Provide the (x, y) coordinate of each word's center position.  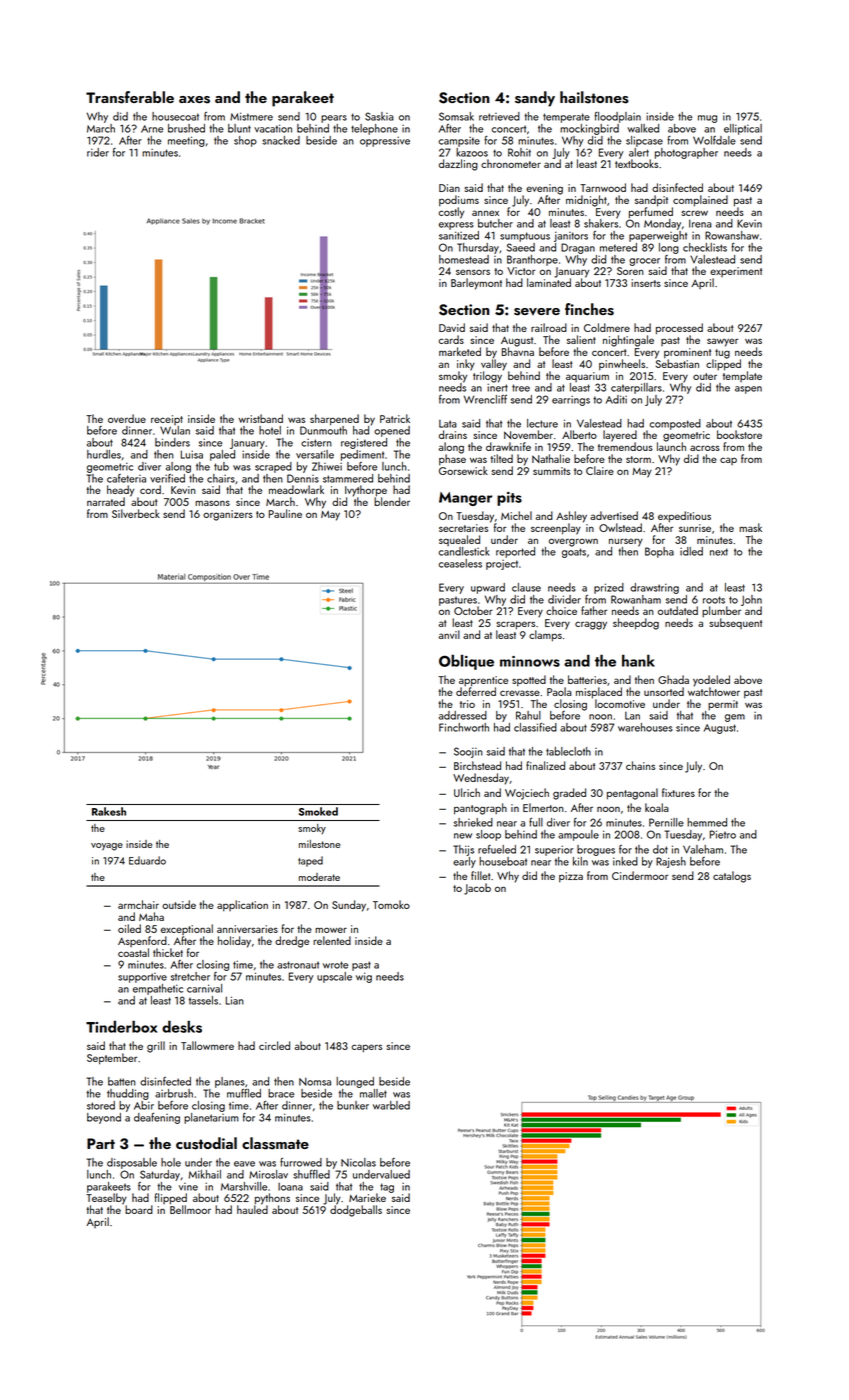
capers (366, 1048)
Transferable (130, 97)
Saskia (379, 116)
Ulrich (467, 792)
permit (723, 705)
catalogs (732, 877)
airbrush (174, 1093)
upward (488, 588)
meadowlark (296, 489)
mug (707, 119)
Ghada (673, 679)
